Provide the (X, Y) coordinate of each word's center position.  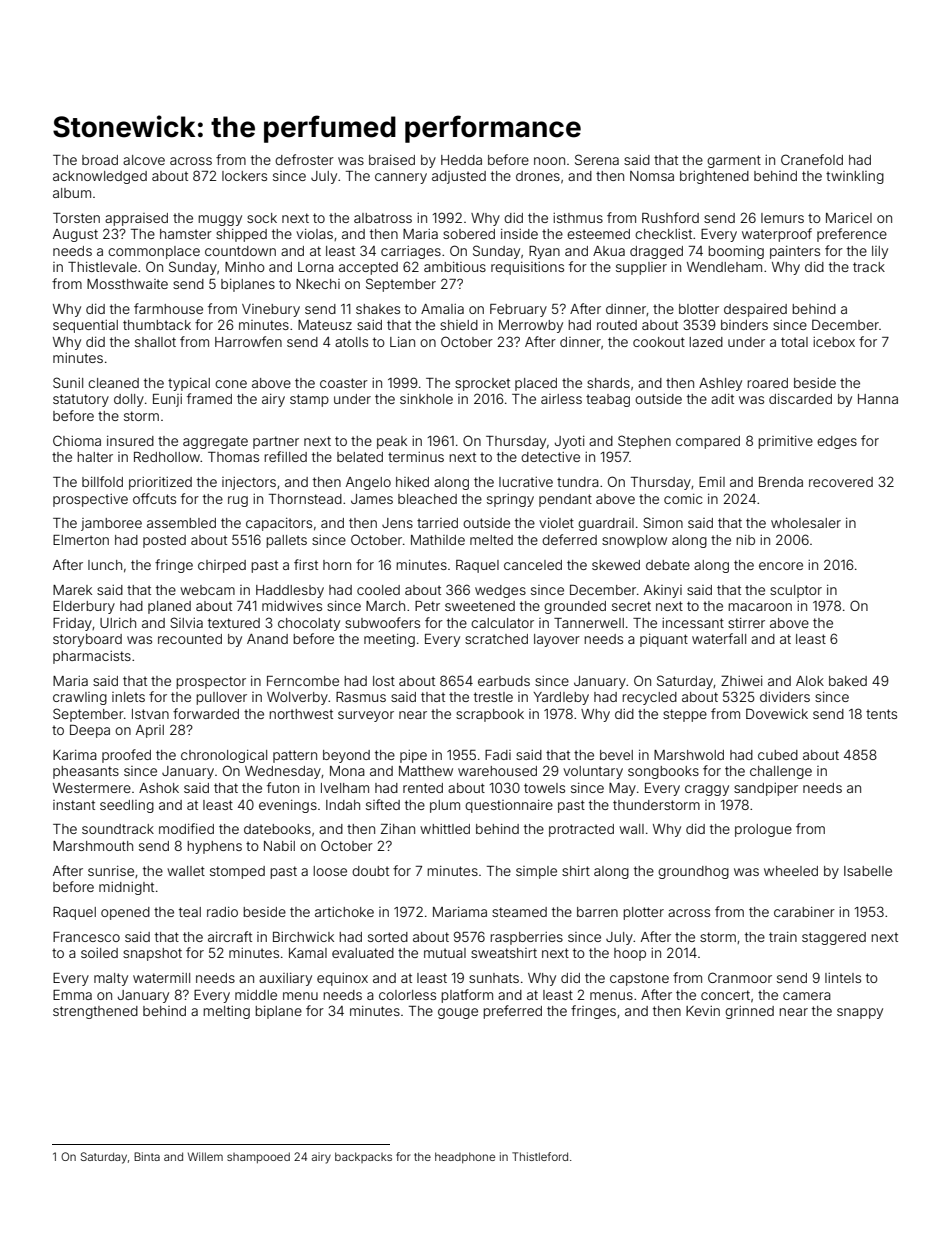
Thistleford (540, 1156)
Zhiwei (742, 681)
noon (549, 161)
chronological (224, 756)
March (385, 606)
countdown (240, 251)
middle (256, 995)
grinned (749, 1012)
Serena (597, 159)
